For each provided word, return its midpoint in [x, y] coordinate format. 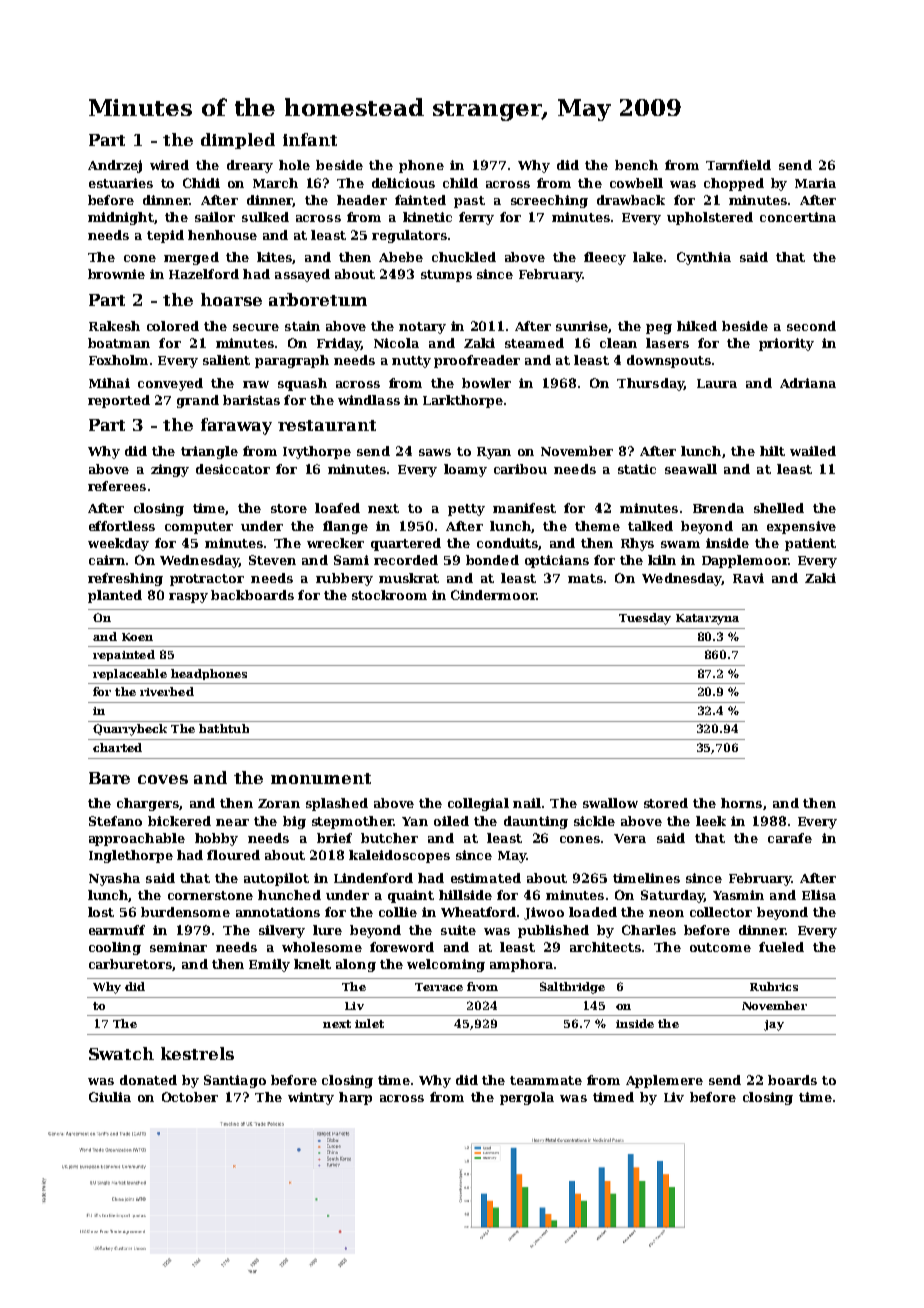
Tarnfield [738, 165]
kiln [662, 560]
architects [605, 947]
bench [636, 165]
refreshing [125, 579]
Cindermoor [493, 595]
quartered [406, 544]
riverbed [167, 691]
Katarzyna [707, 619]
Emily [269, 965]
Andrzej [115, 166]
